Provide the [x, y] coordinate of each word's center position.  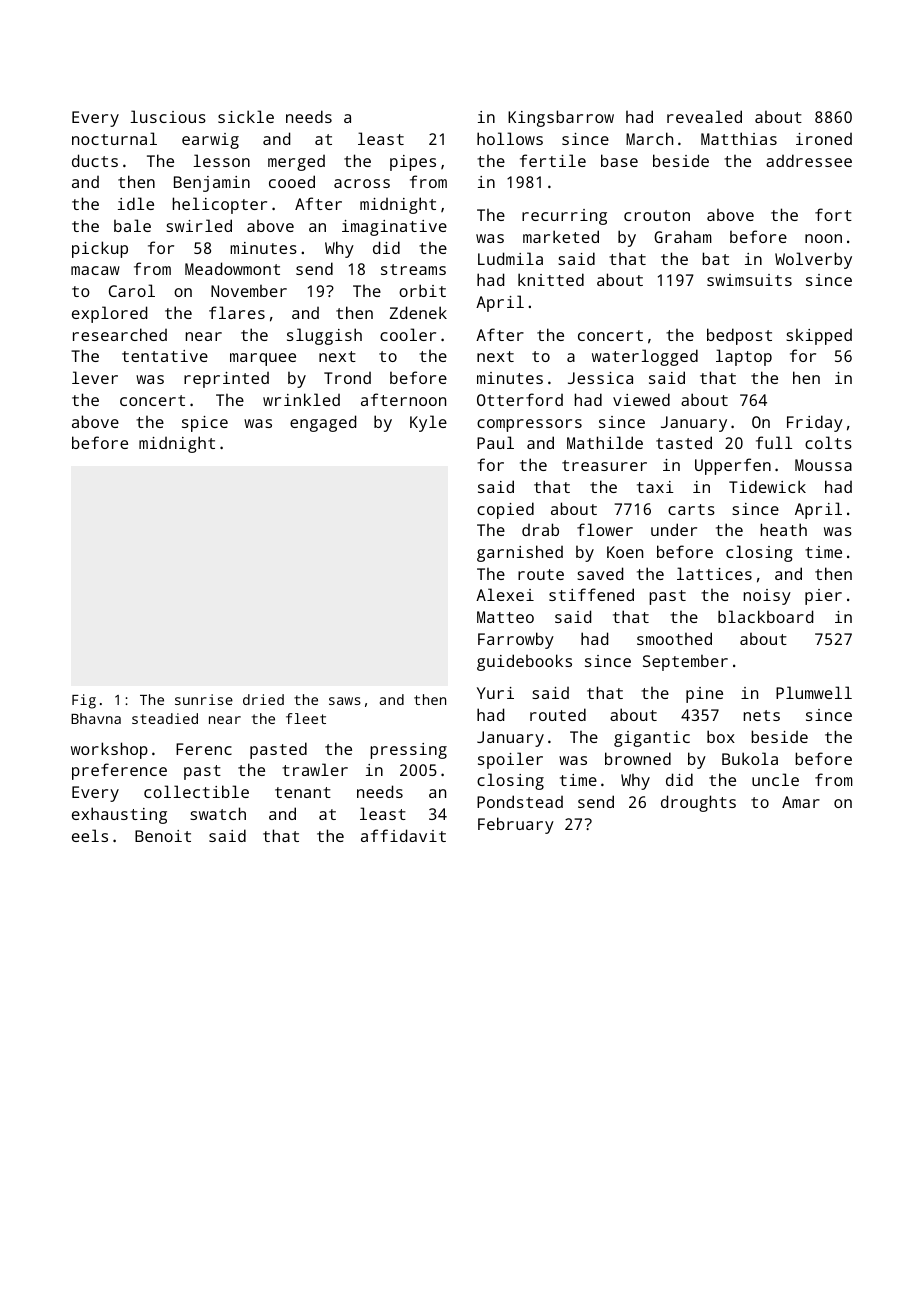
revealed [704, 116]
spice [205, 424]
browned [638, 758]
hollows [510, 138]
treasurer [604, 465]
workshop [109, 750]
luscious [168, 116]
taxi [655, 487]
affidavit [403, 835]
